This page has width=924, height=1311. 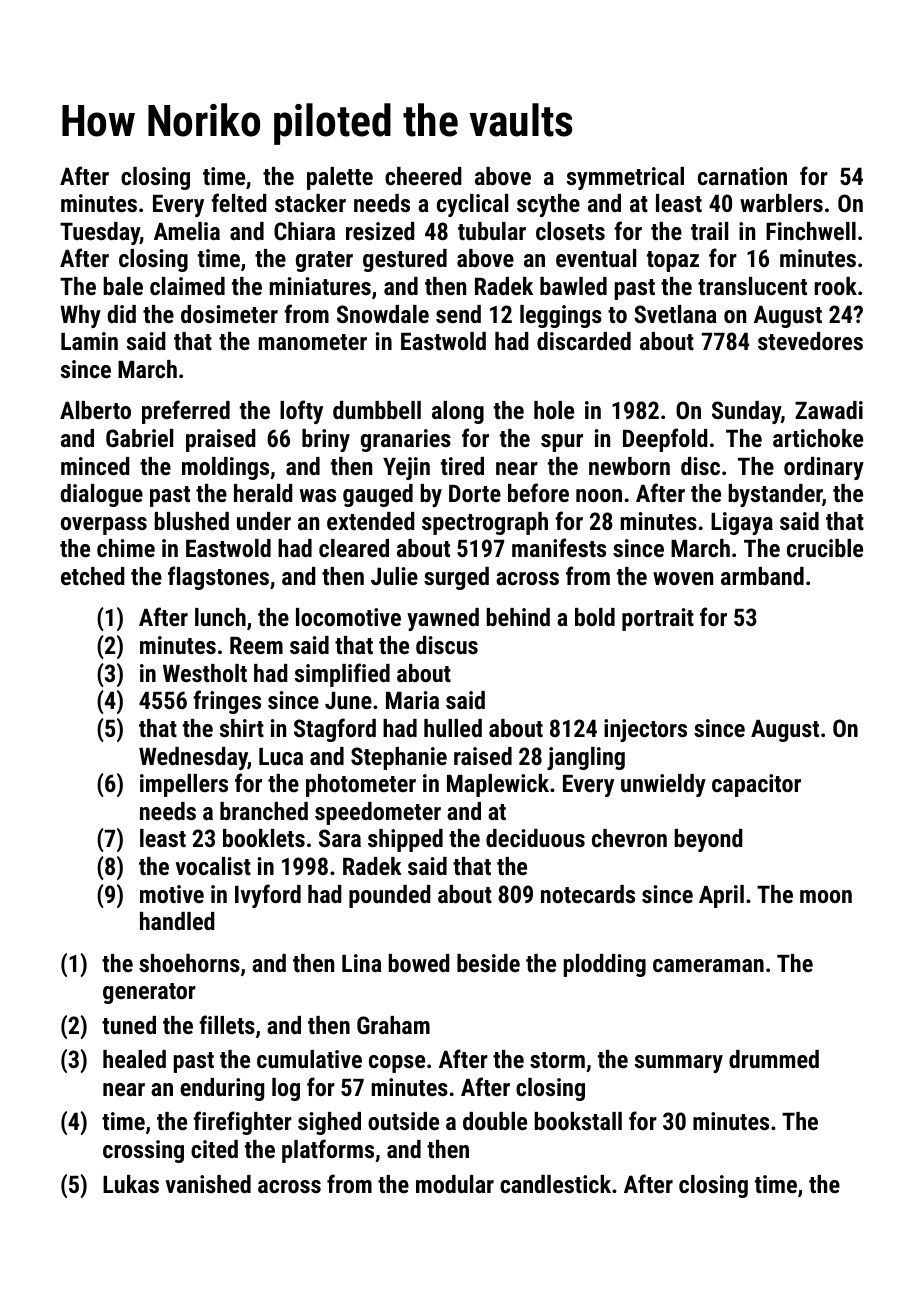 I want to click on dumbbell, so click(x=377, y=410).
